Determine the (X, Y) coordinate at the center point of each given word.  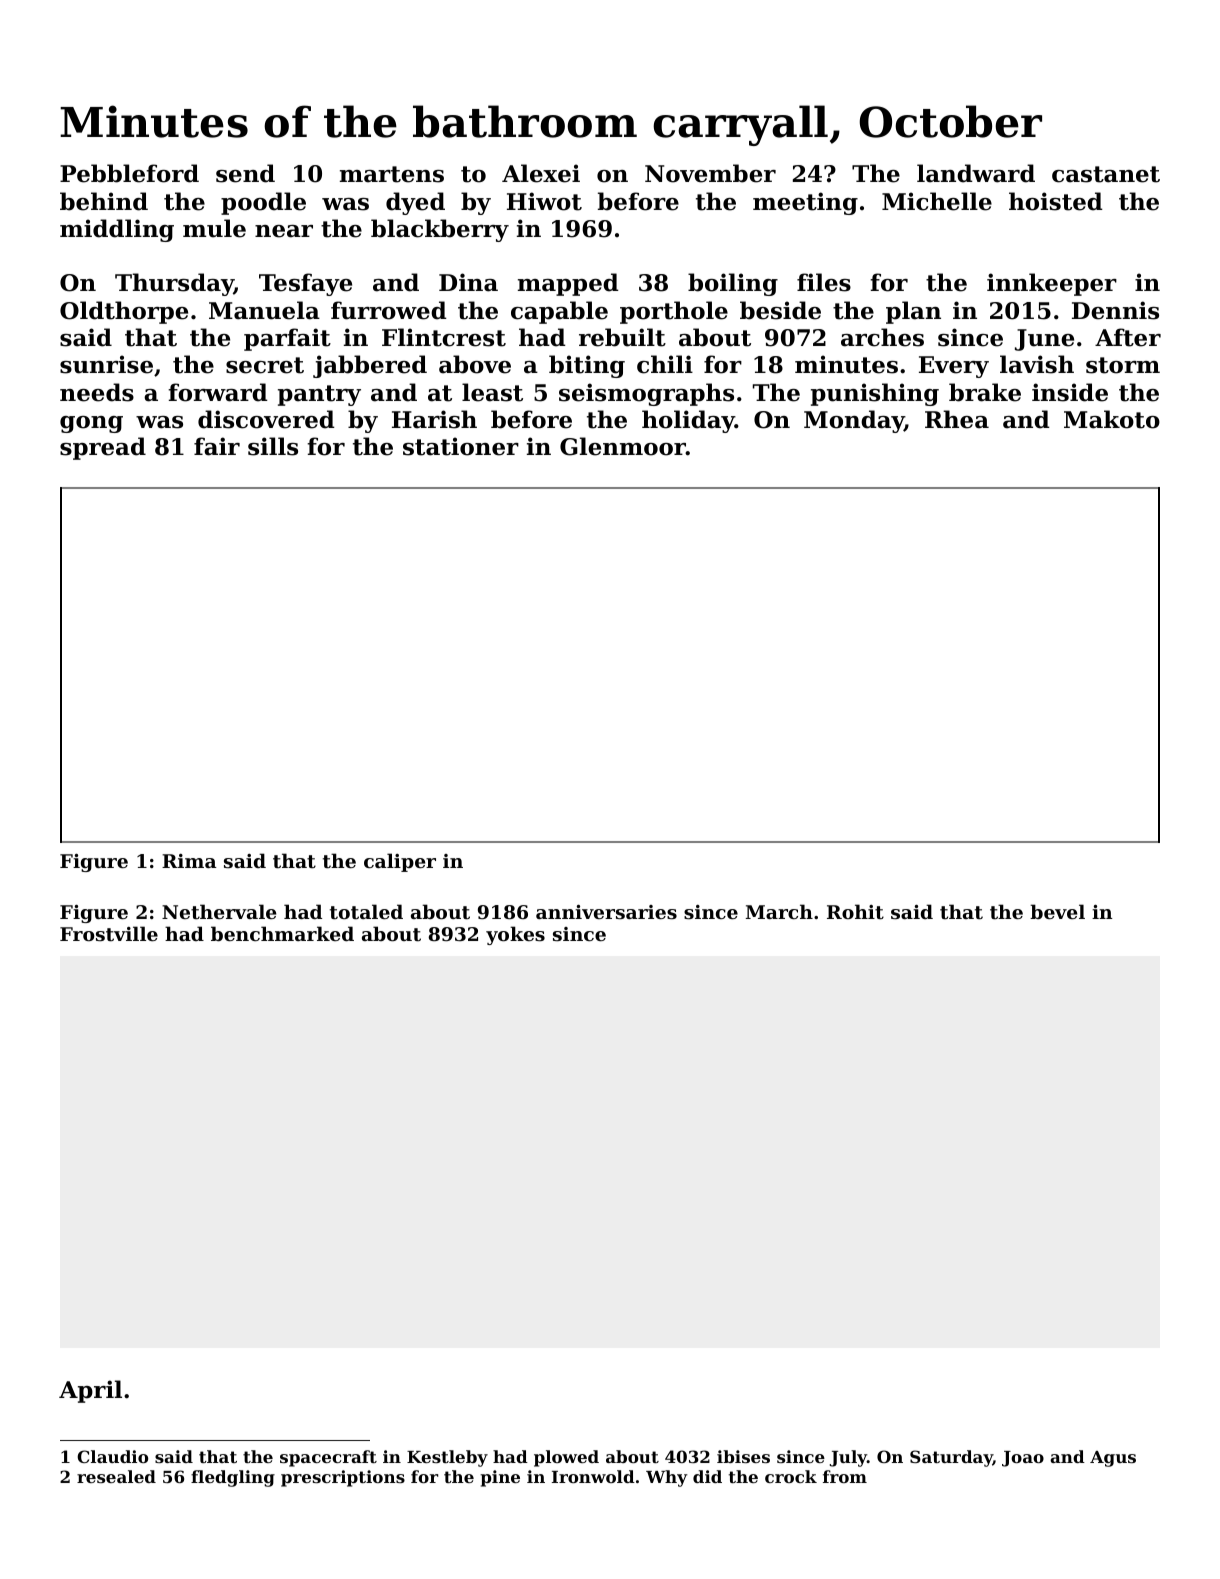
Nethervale (219, 912)
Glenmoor (623, 446)
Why (666, 1478)
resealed (116, 1476)
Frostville (109, 934)
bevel (1057, 911)
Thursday (174, 284)
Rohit (855, 912)
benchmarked (282, 933)
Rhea (957, 419)
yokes (515, 935)
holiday (688, 421)
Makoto (1112, 419)
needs (97, 392)
